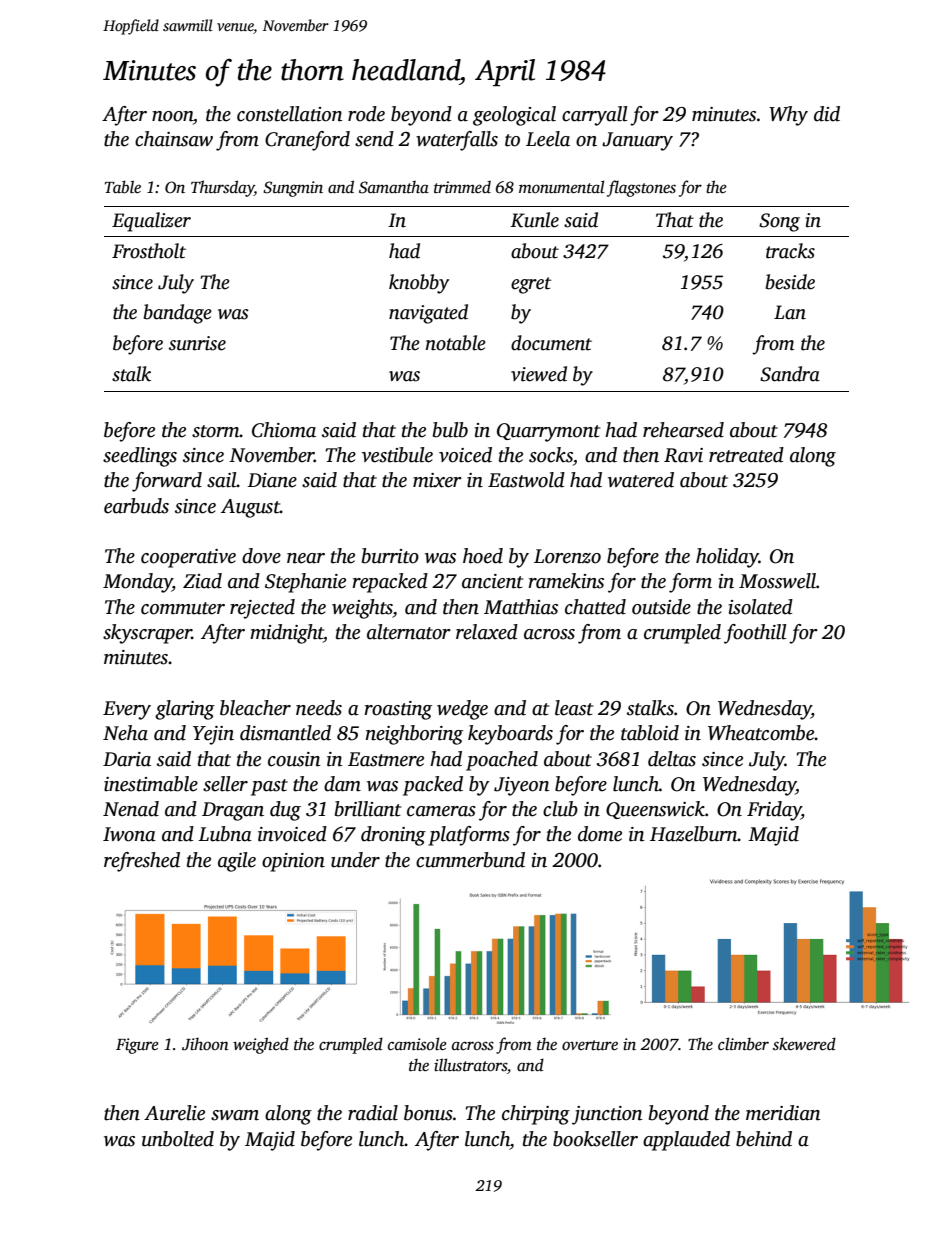 The height and width of the screenshot is (1233, 952). Describe the element at coordinates (178, 1139) in the screenshot. I see `unbolted` at that location.
